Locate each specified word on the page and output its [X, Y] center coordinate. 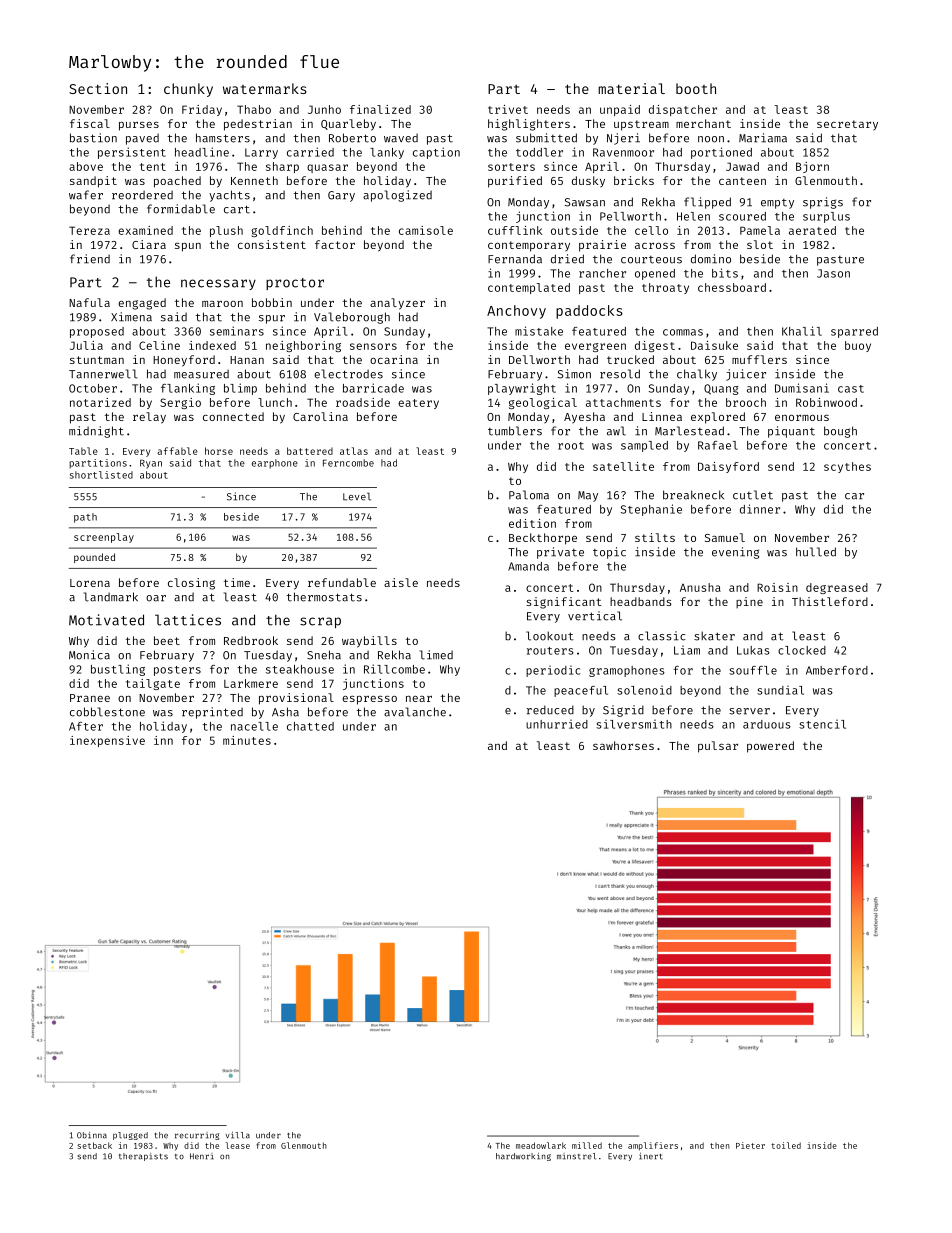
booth [696, 88]
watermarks [265, 88]
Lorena [90, 583]
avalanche [415, 712]
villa [238, 1135]
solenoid [644, 690]
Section [98, 88]
